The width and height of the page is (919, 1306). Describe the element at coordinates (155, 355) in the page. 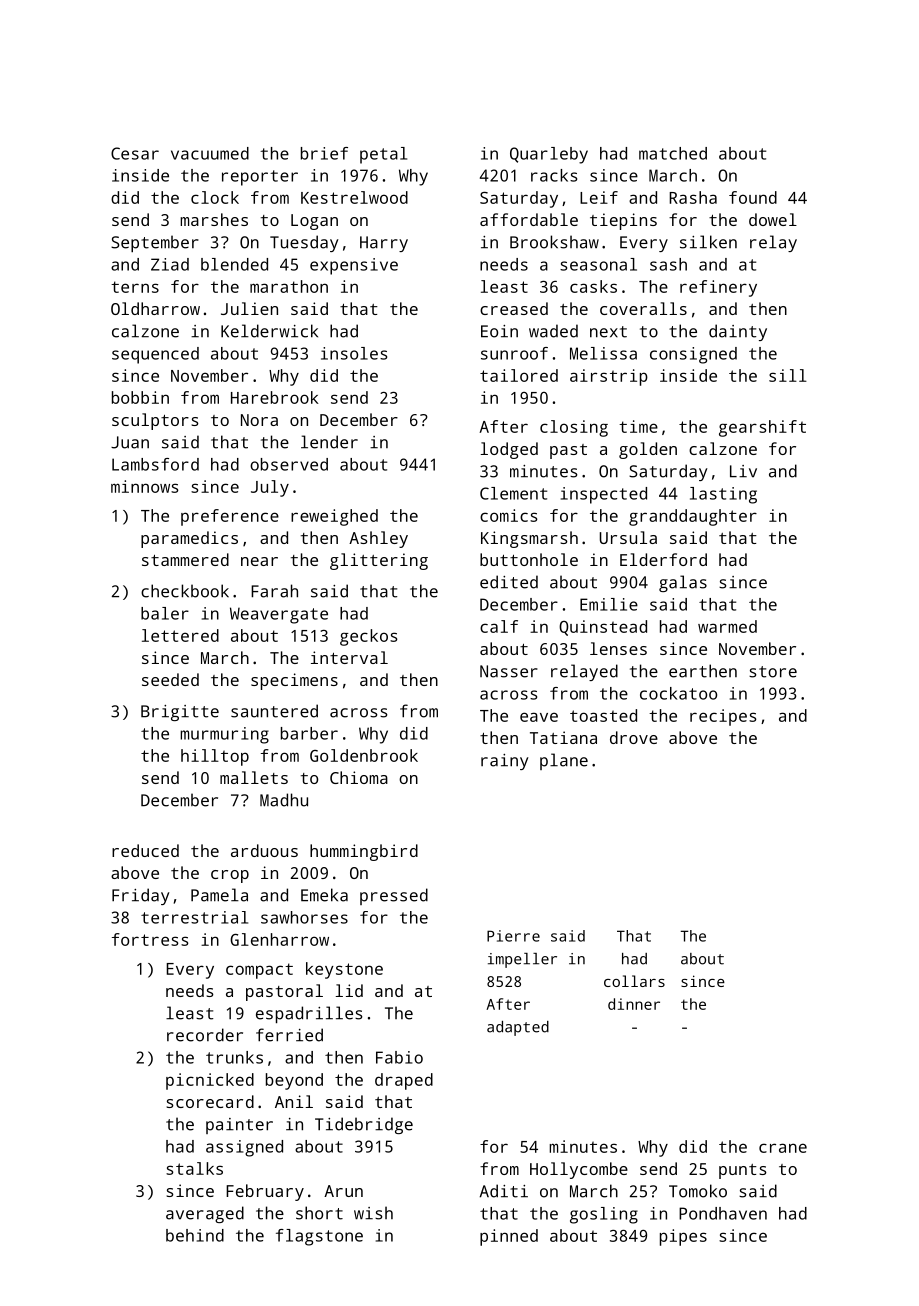

I see `sequenced` at that location.
